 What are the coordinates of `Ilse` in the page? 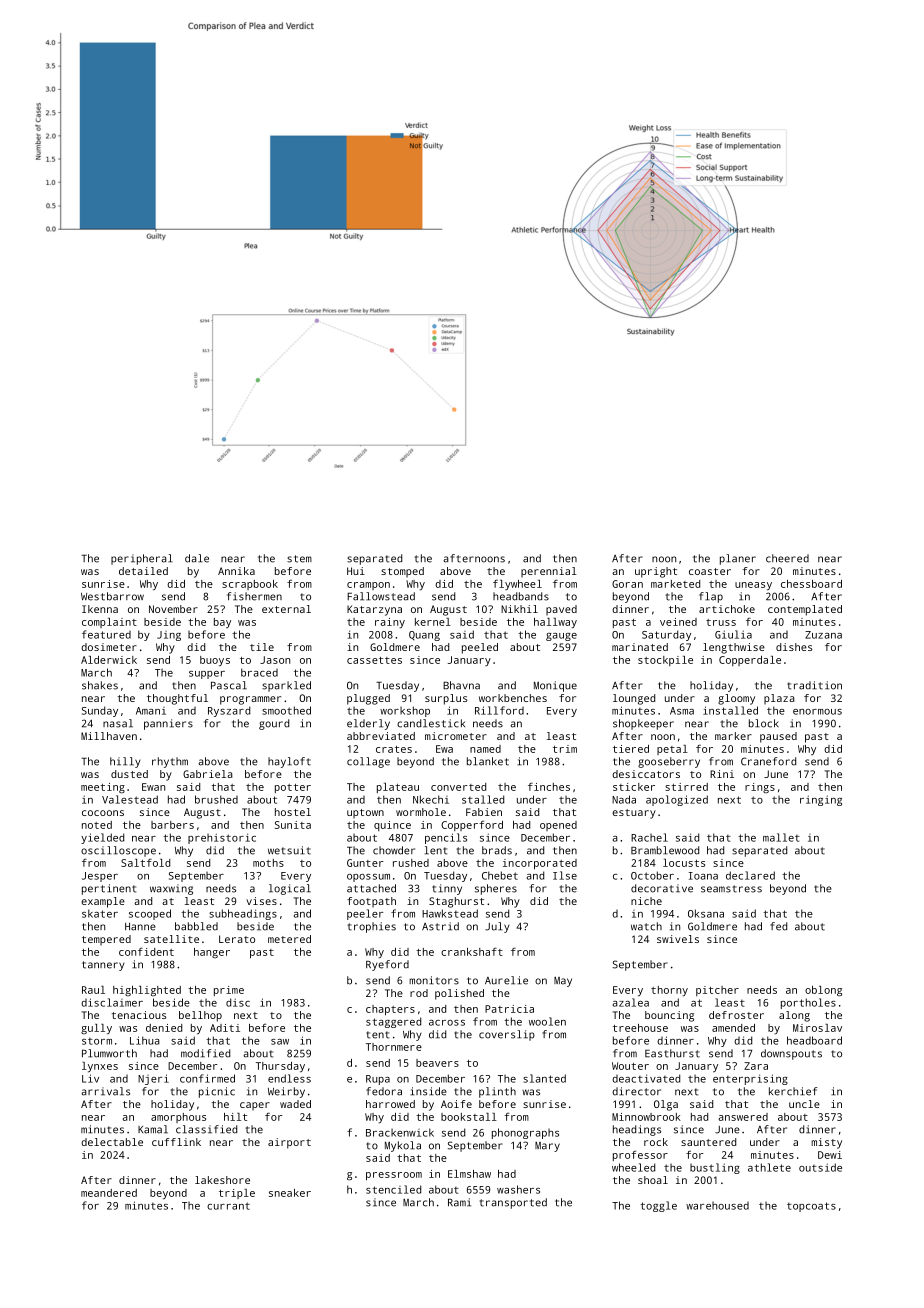 It's located at (565, 875).
